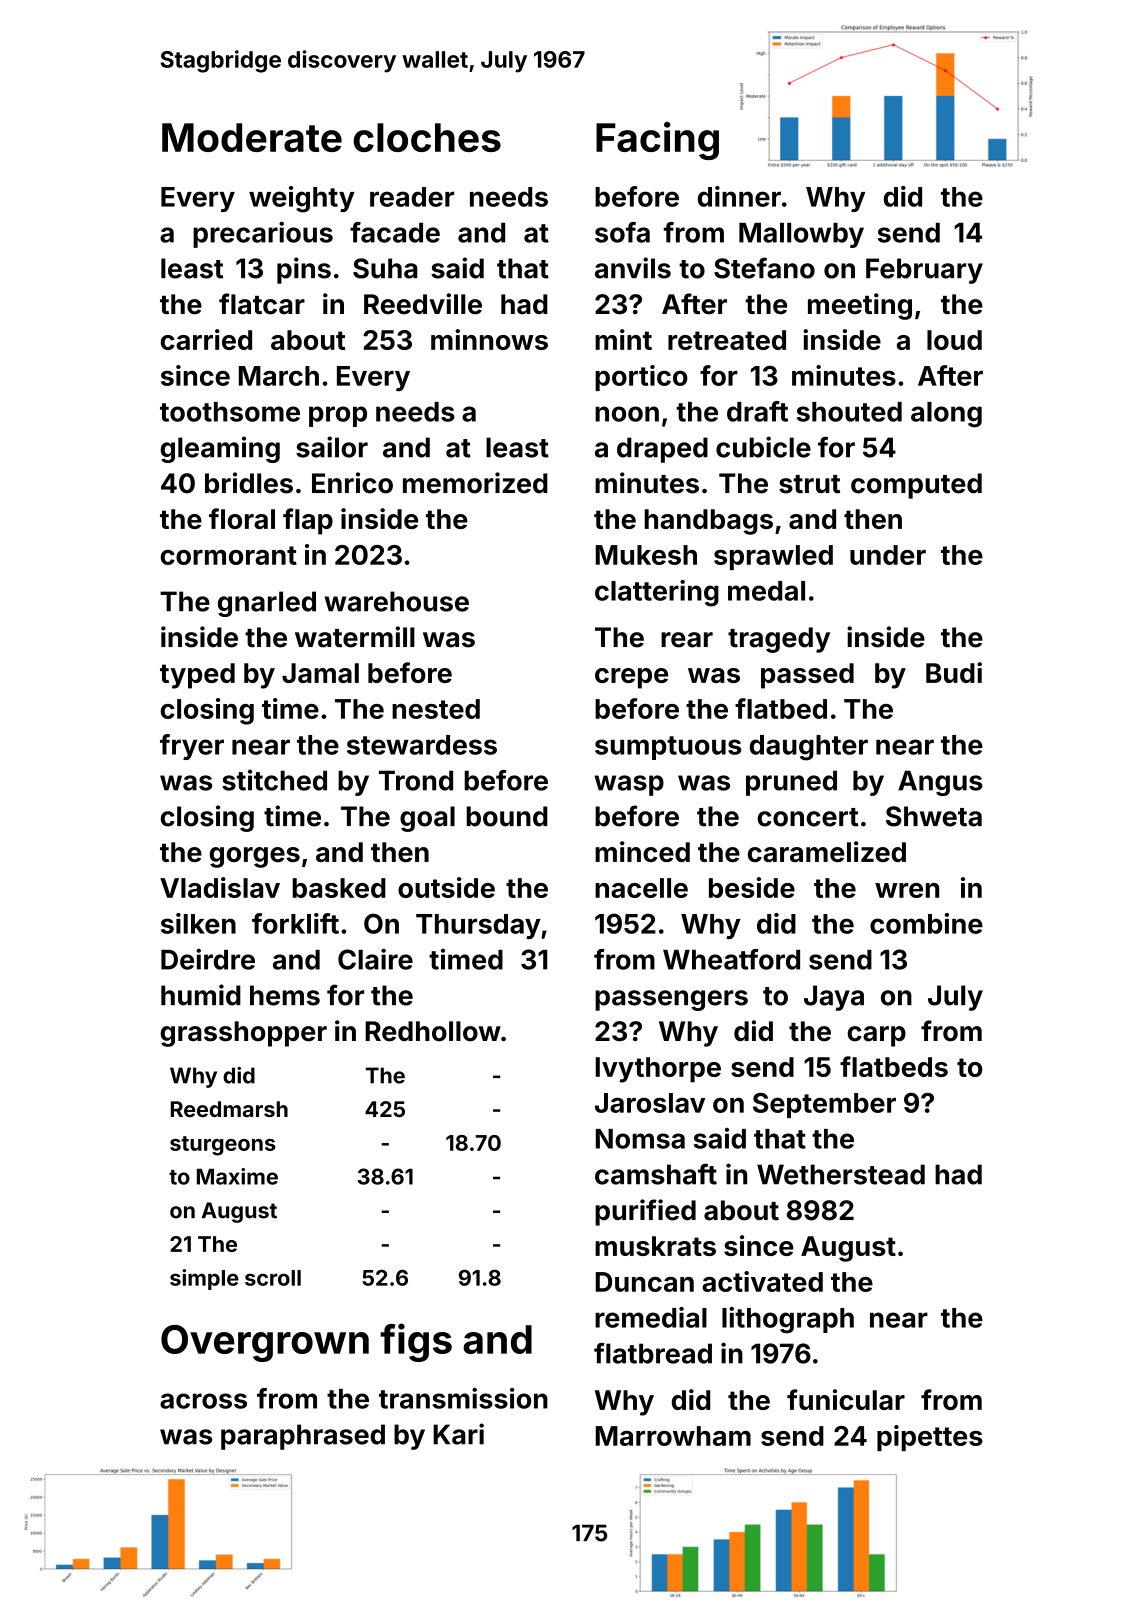  I want to click on paraphrased, so click(303, 1437).
